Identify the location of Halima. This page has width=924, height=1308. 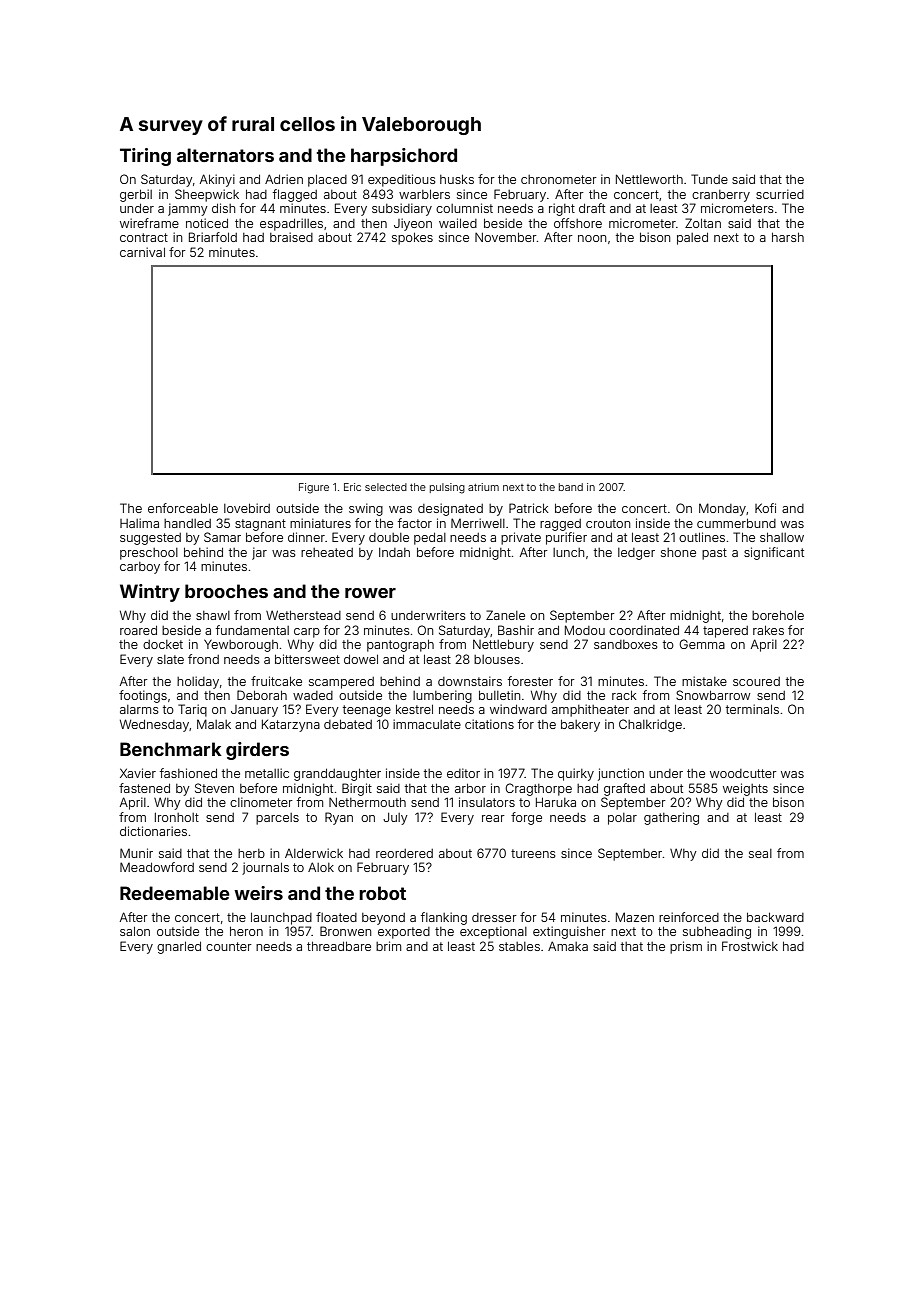
(139, 523).
